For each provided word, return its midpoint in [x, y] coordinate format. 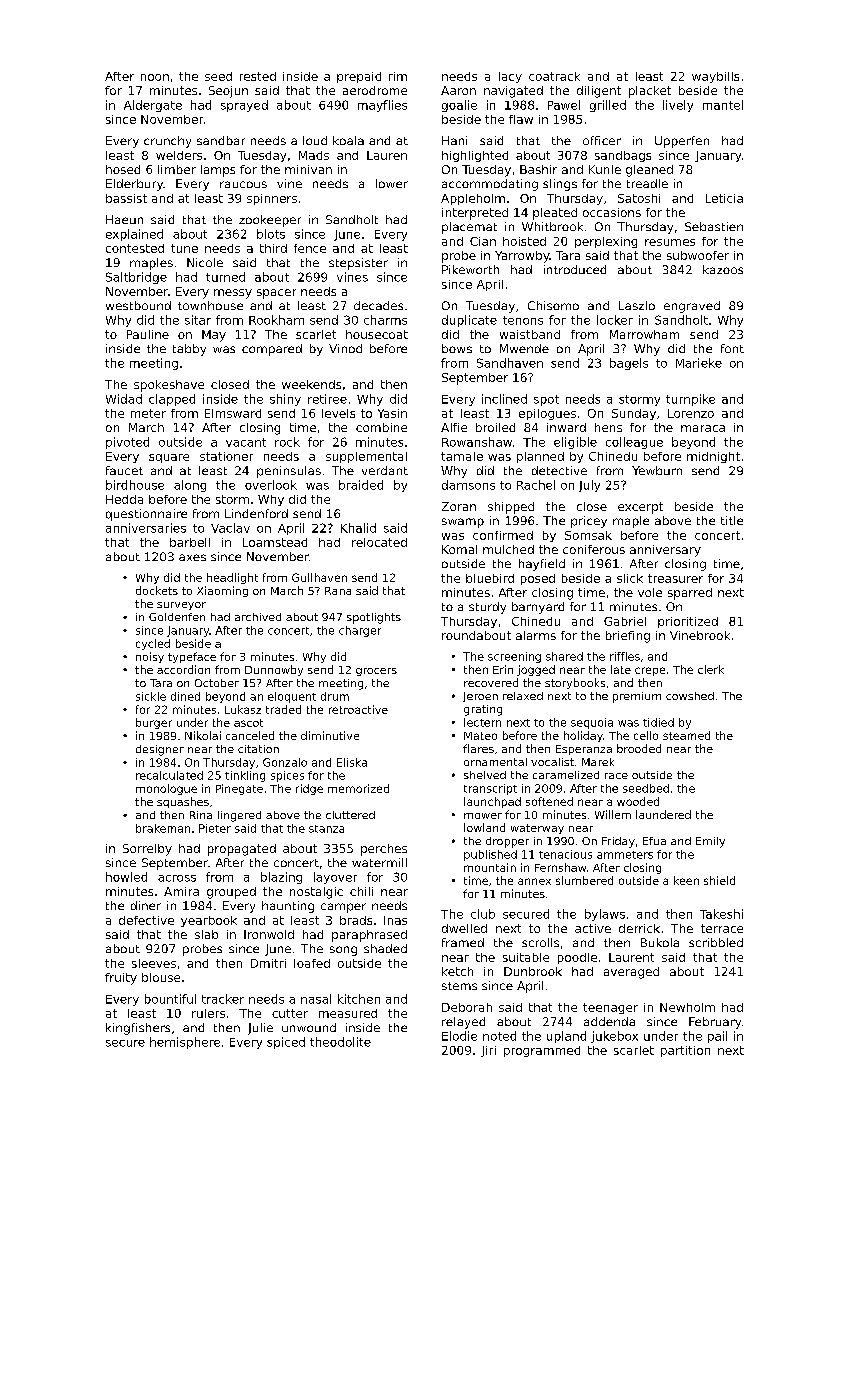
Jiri [488, 1051]
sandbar [221, 140]
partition [685, 1051]
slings [560, 185]
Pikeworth [470, 269]
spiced [286, 1043]
